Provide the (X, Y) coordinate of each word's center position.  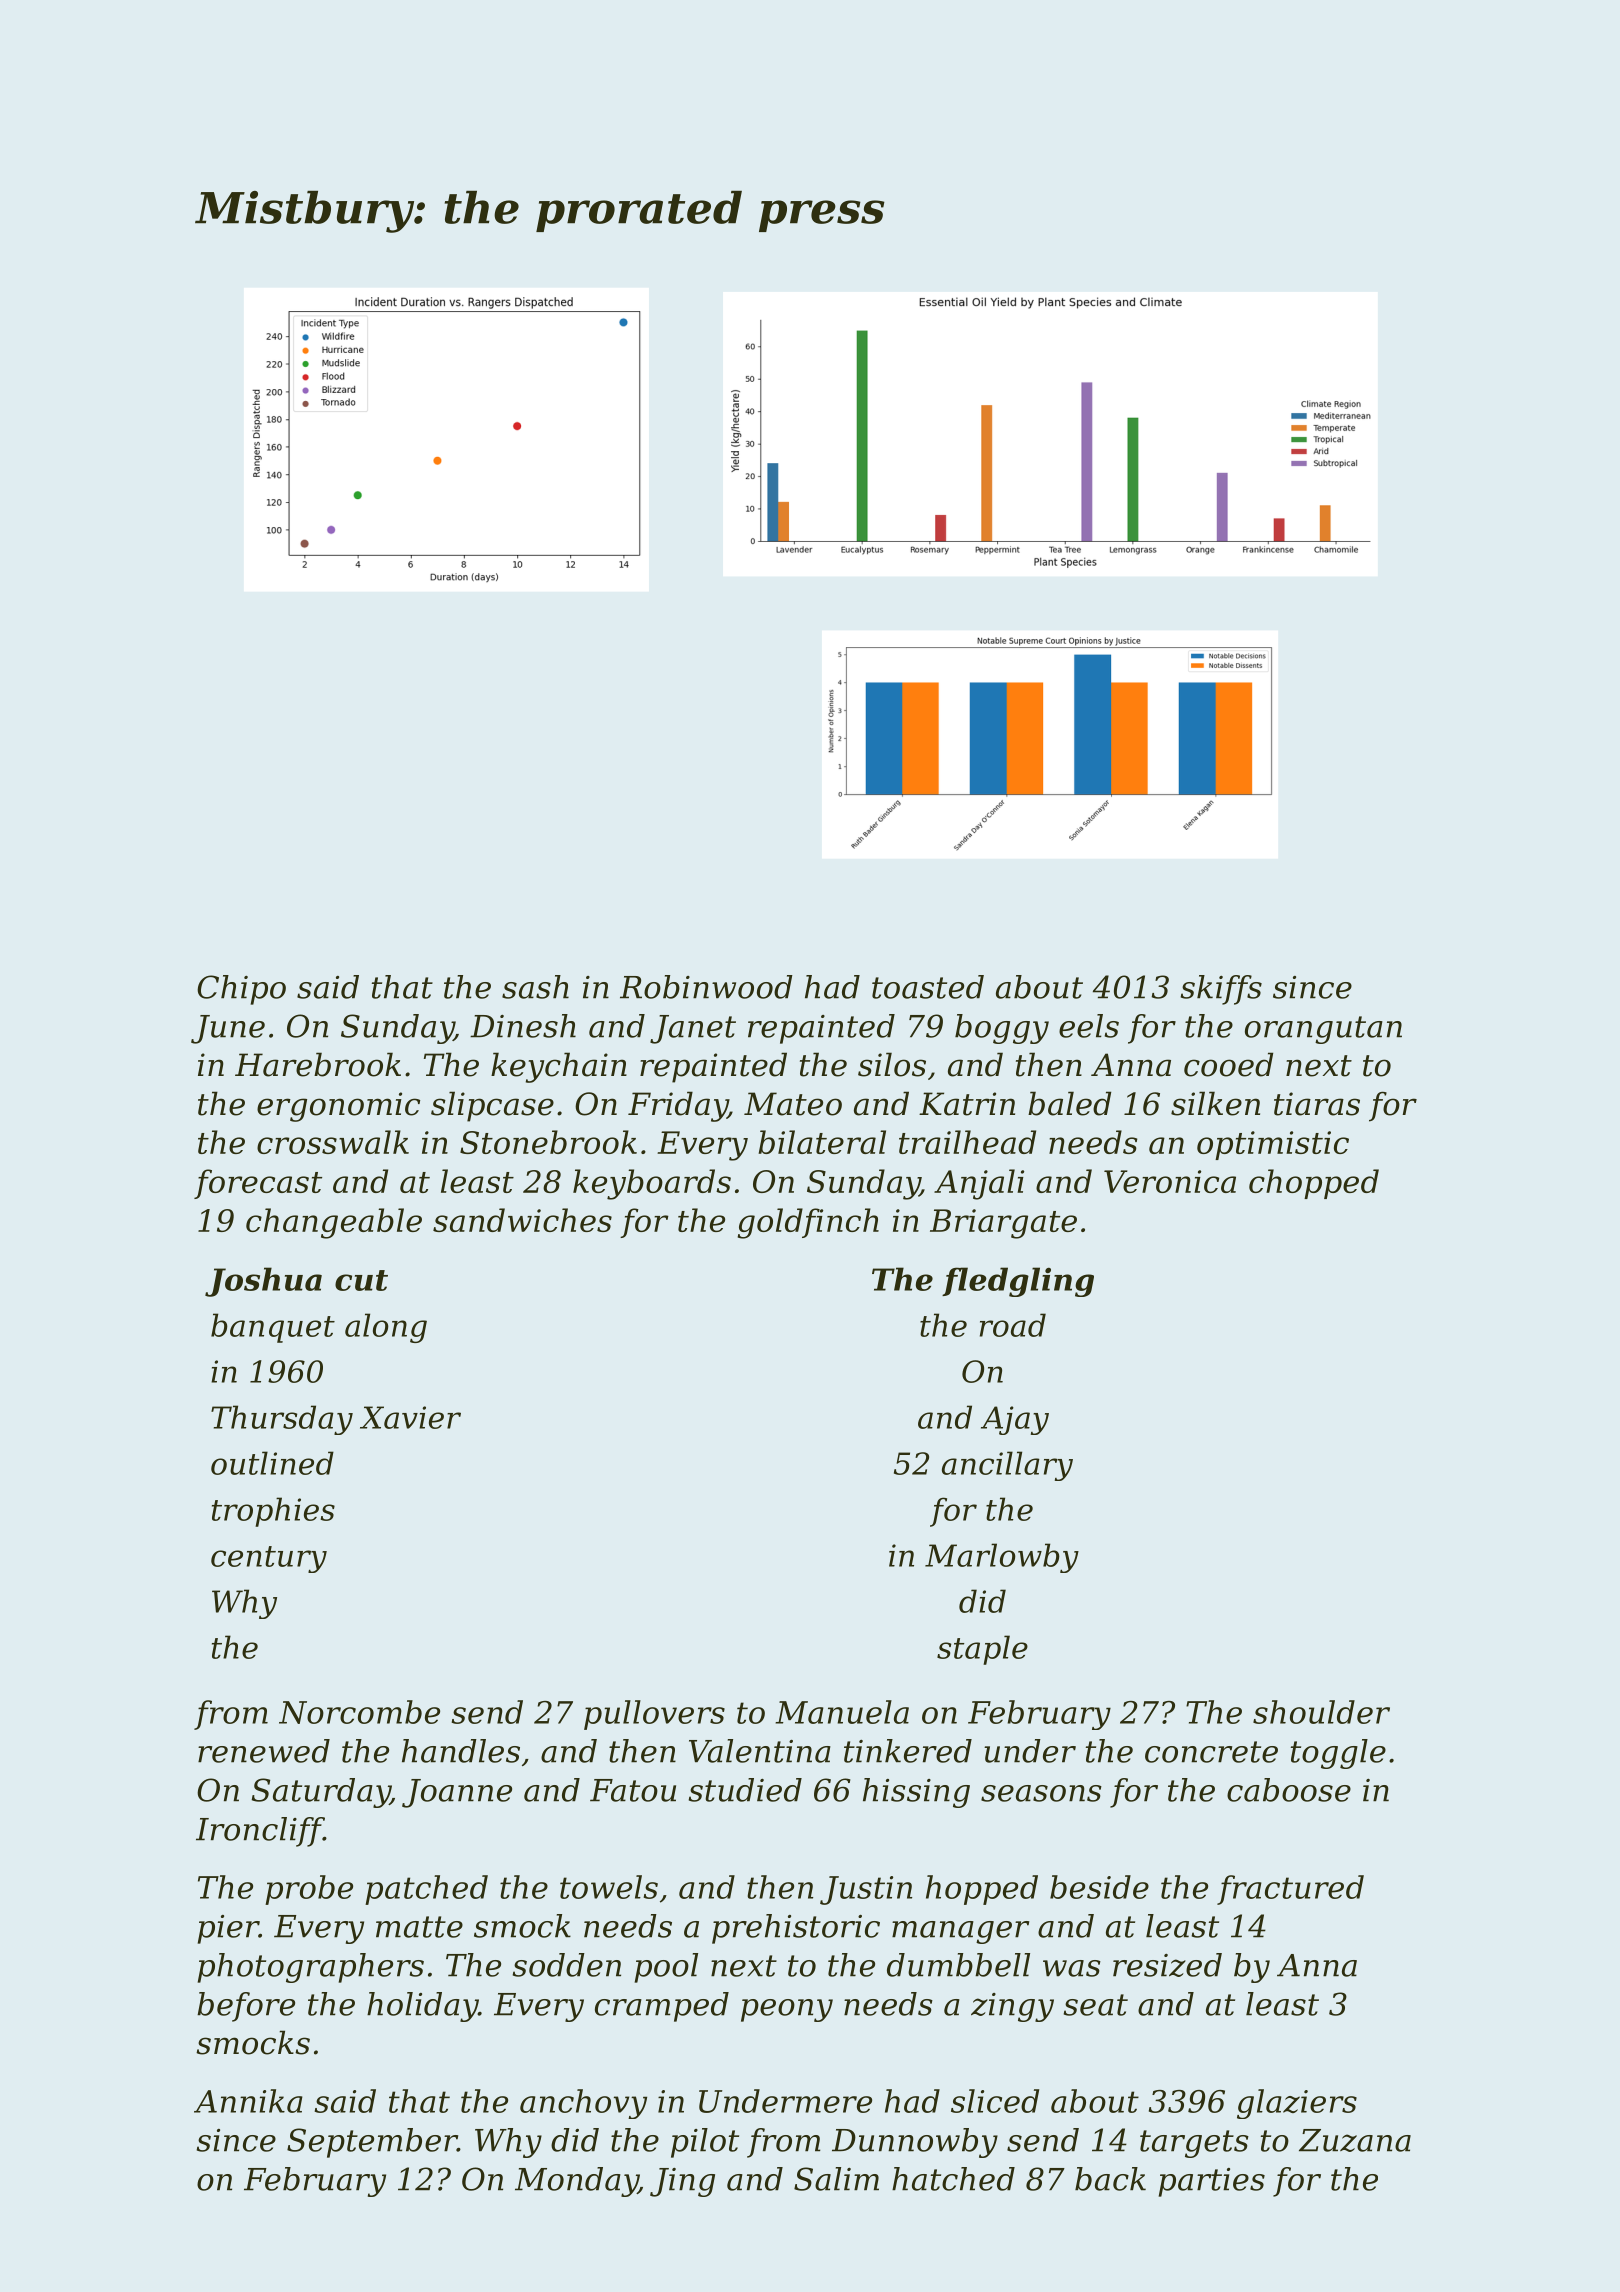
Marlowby (1002, 1558)
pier (228, 1929)
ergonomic (338, 1107)
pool (666, 1968)
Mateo (793, 1104)
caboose (1289, 1790)
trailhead (967, 1142)
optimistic (1273, 1145)
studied (745, 1790)
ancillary (1007, 1466)
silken (1215, 1103)
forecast (258, 1184)
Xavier (410, 1417)
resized (1167, 1965)
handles (461, 1751)
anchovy (583, 2104)
